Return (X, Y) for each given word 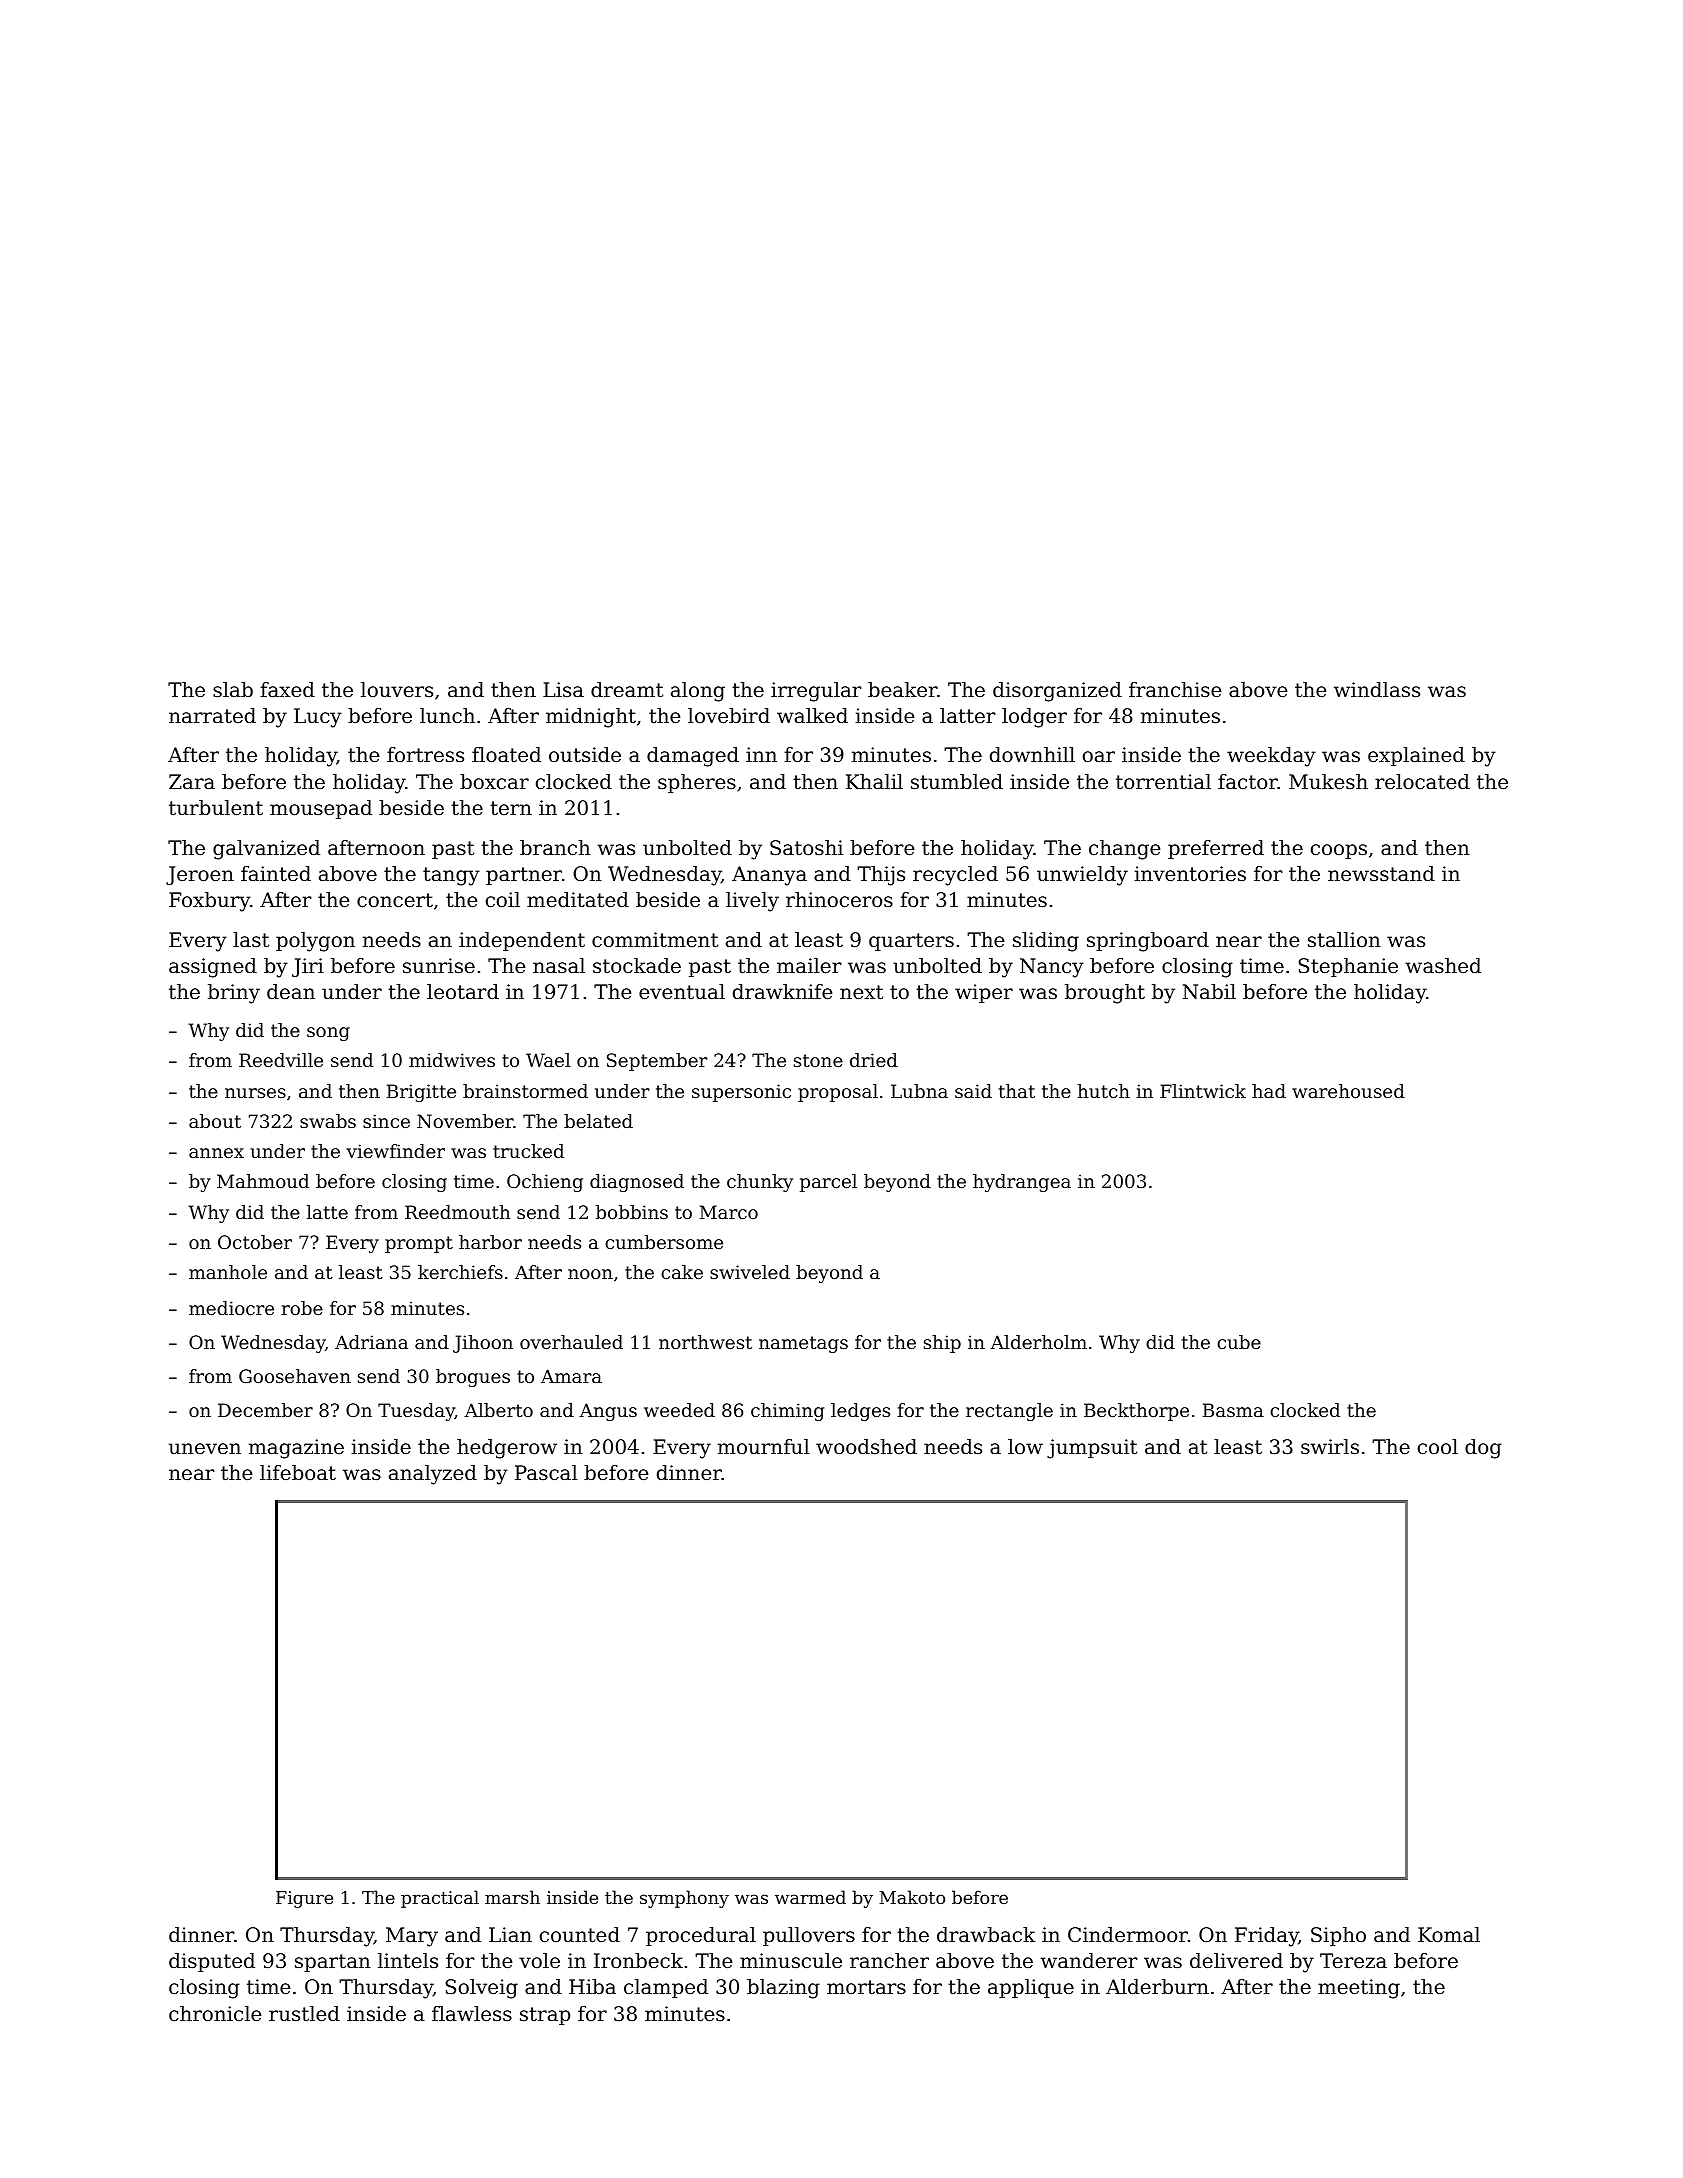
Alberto (498, 1410)
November (465, 1121)
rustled (304, 2014)
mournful (764, 1446)
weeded (679, 1410)
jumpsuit (1092, 1449)
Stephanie (1348, 967)
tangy (451, 876)
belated (598, 1121)
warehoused (1348, 1091)
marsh (512, 1897)
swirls (1330, 1446)
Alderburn (1157, 1987)
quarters (911, 942)
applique (1031, 1988)
